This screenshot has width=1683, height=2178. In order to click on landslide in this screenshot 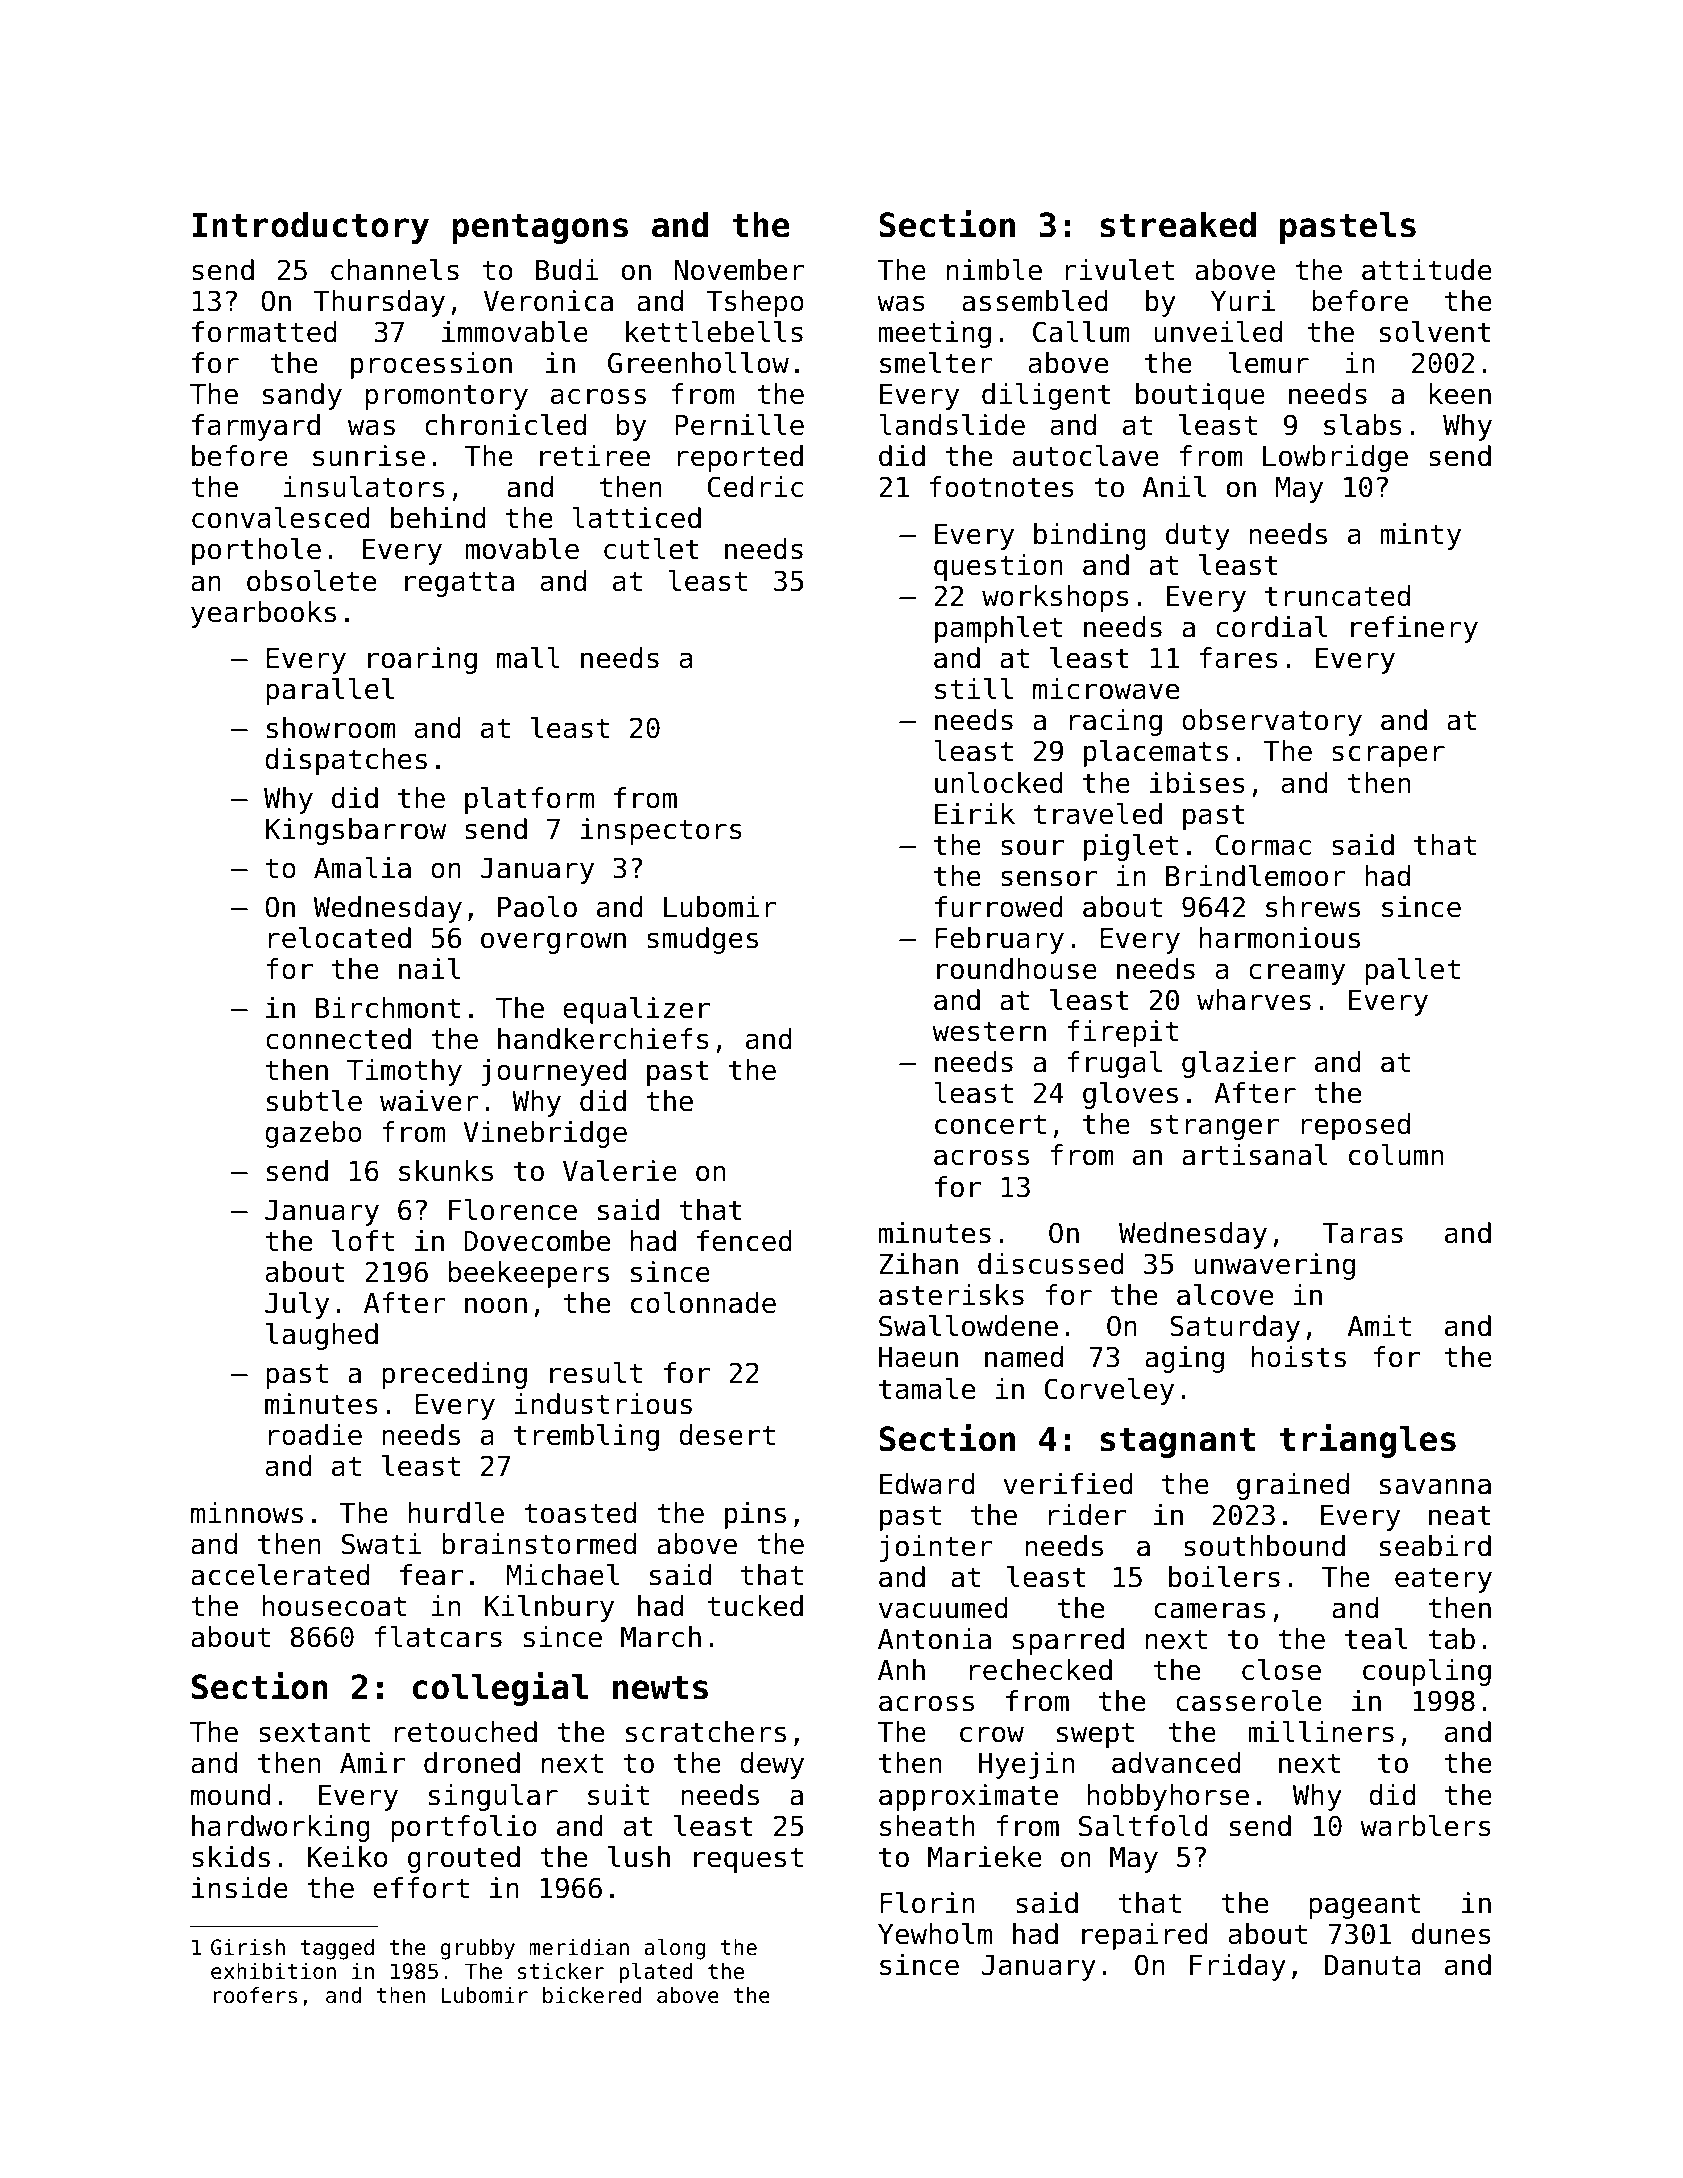, I will do `click(952, 425)`.
